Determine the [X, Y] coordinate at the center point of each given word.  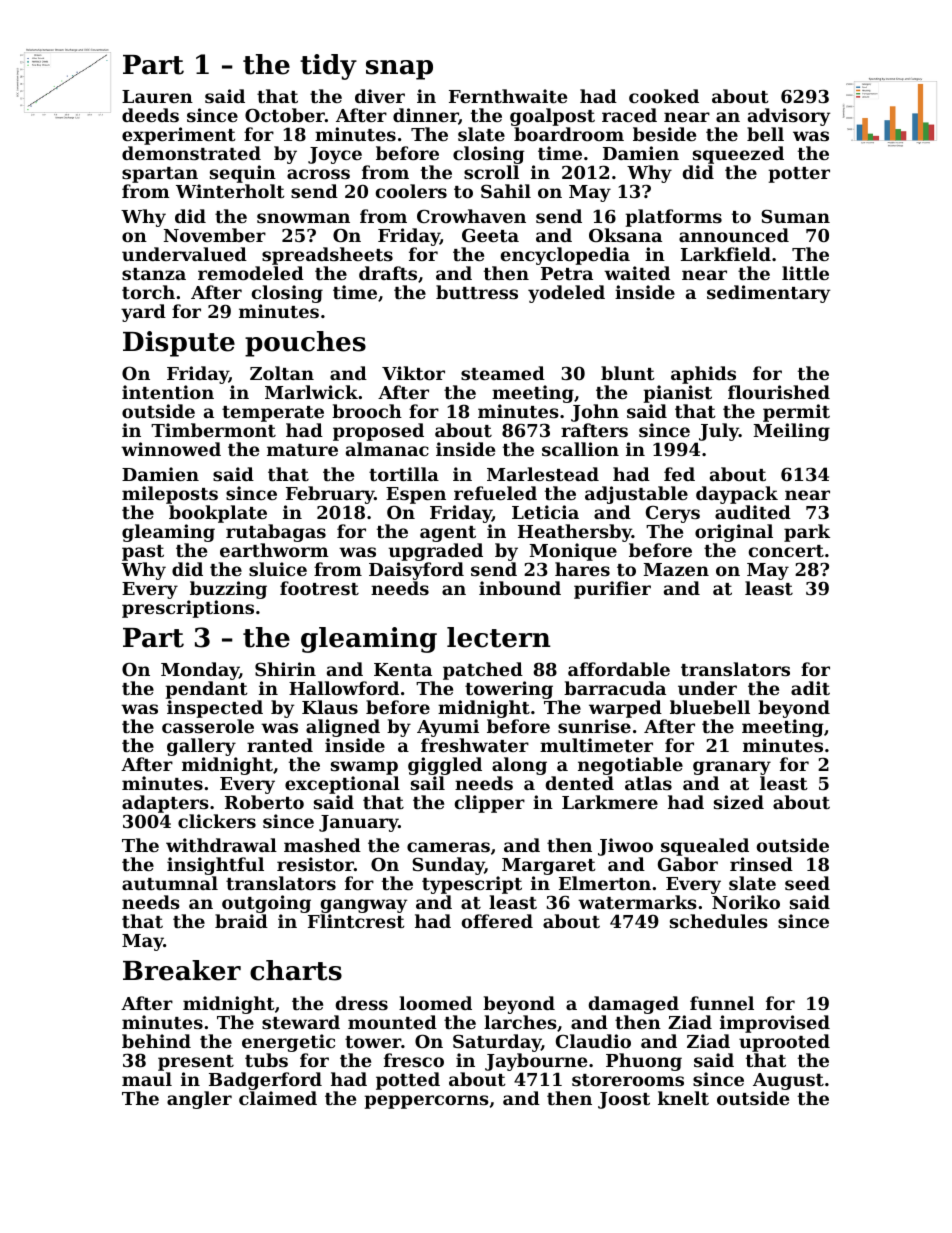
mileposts [170, 495]
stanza [154, 274]
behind [156, 1041]
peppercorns [426, 1102]
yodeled [566, 294]
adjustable [636, 495]
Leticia [545, 512]
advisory [789, 117]
